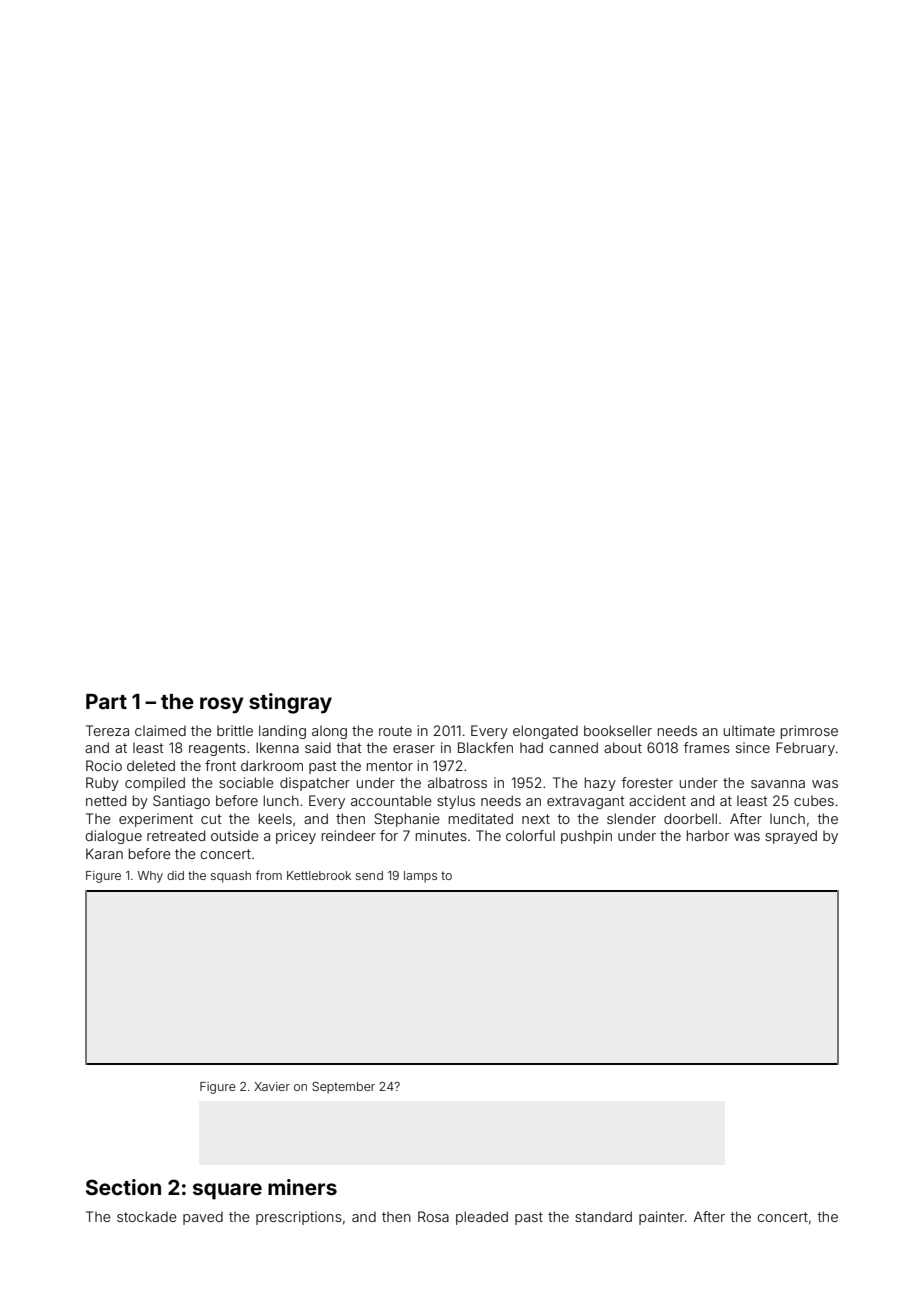 The height and width of the screenshot is (1308, 924). Describe the element at coordinates (123, 1187) in the screenshot. I see `Section` at that location.
